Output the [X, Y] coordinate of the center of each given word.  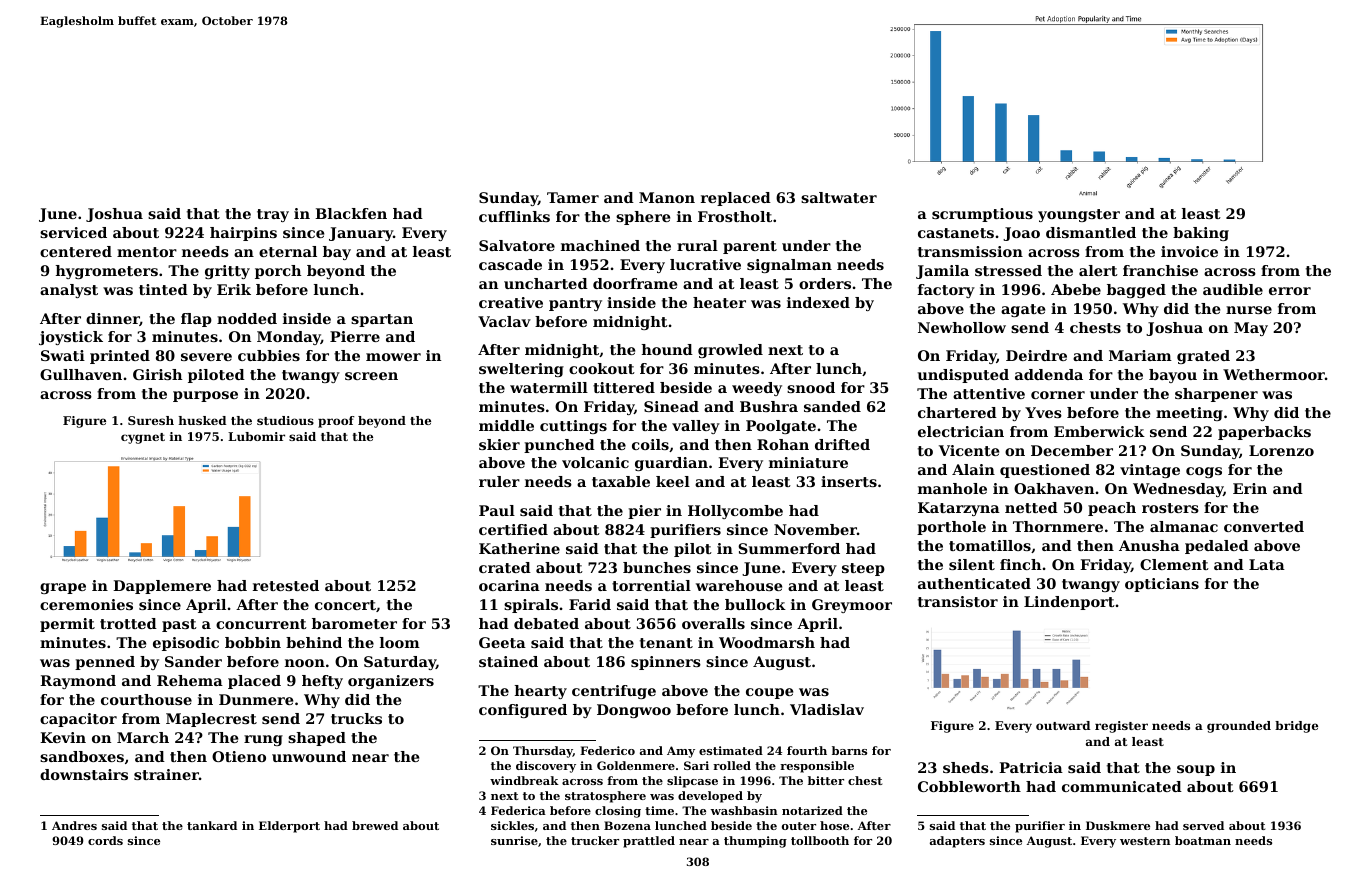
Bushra [769, 406]
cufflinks [514, 216]
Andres [74, 825]
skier [499, 444]
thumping [755, 842]
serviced [73, 232]
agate [1023, 310]
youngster [1079, 215]
